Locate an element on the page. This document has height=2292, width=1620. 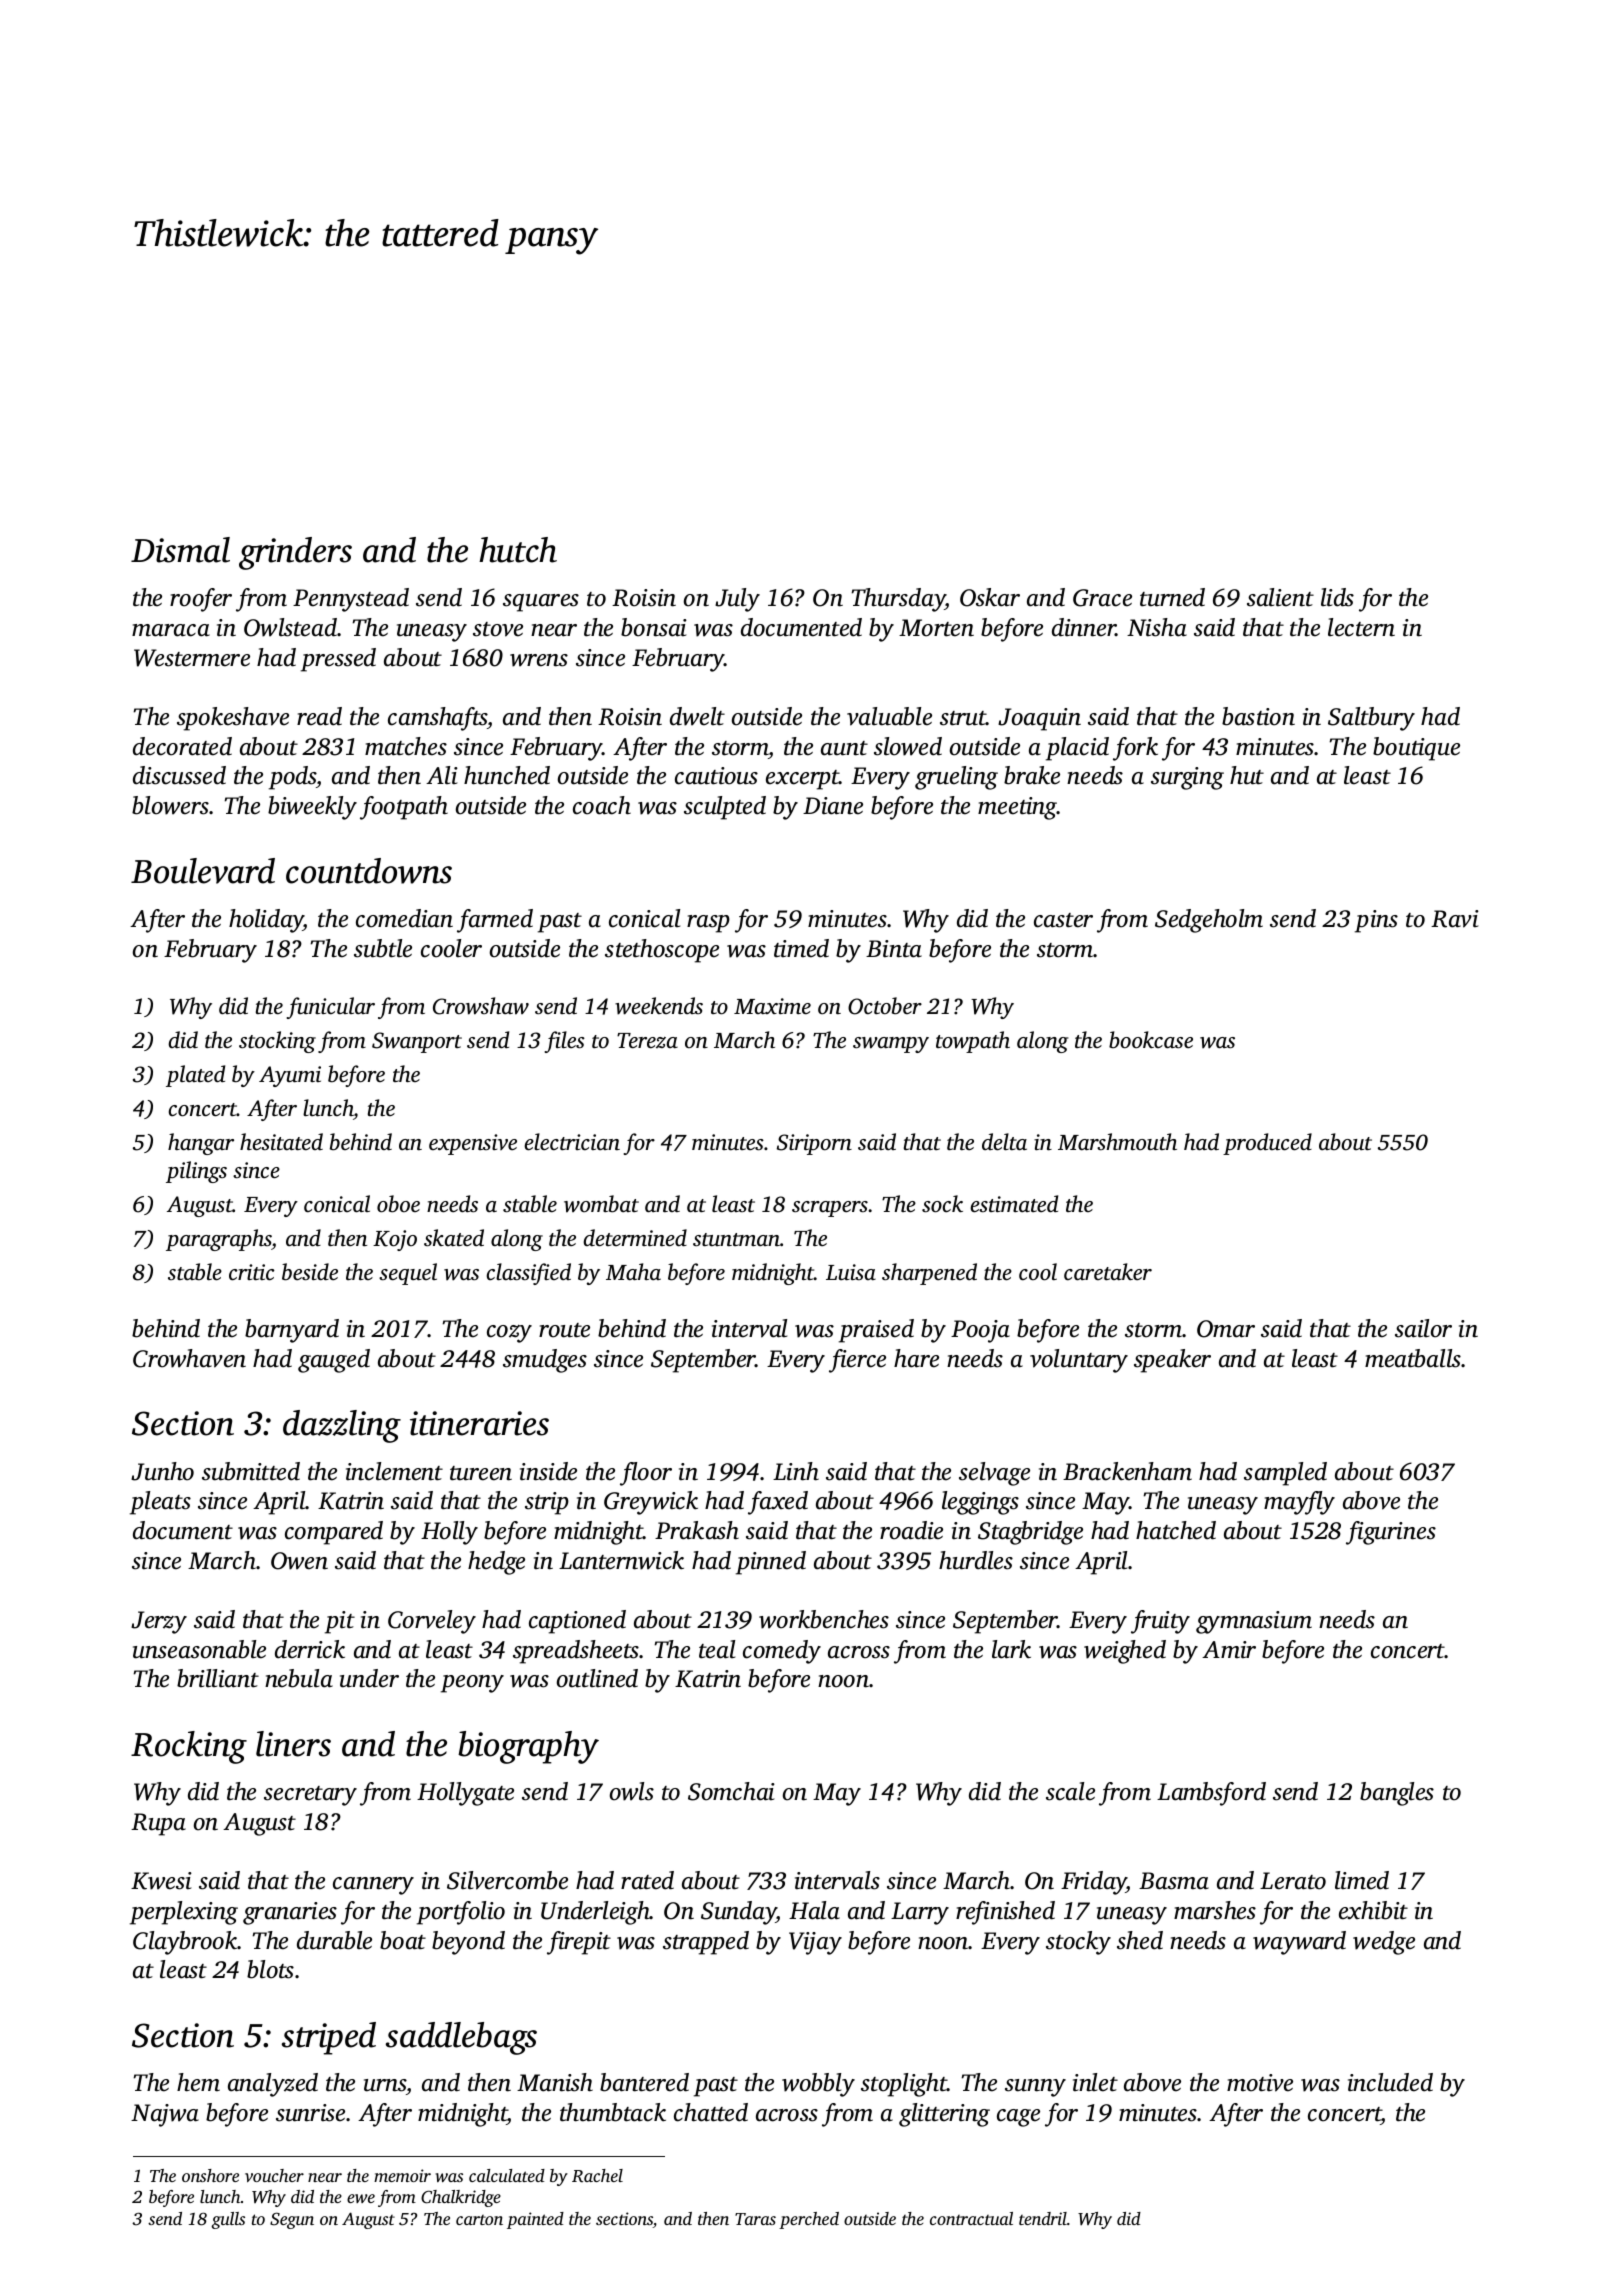
hutch is located at coordinates (518, 550).
